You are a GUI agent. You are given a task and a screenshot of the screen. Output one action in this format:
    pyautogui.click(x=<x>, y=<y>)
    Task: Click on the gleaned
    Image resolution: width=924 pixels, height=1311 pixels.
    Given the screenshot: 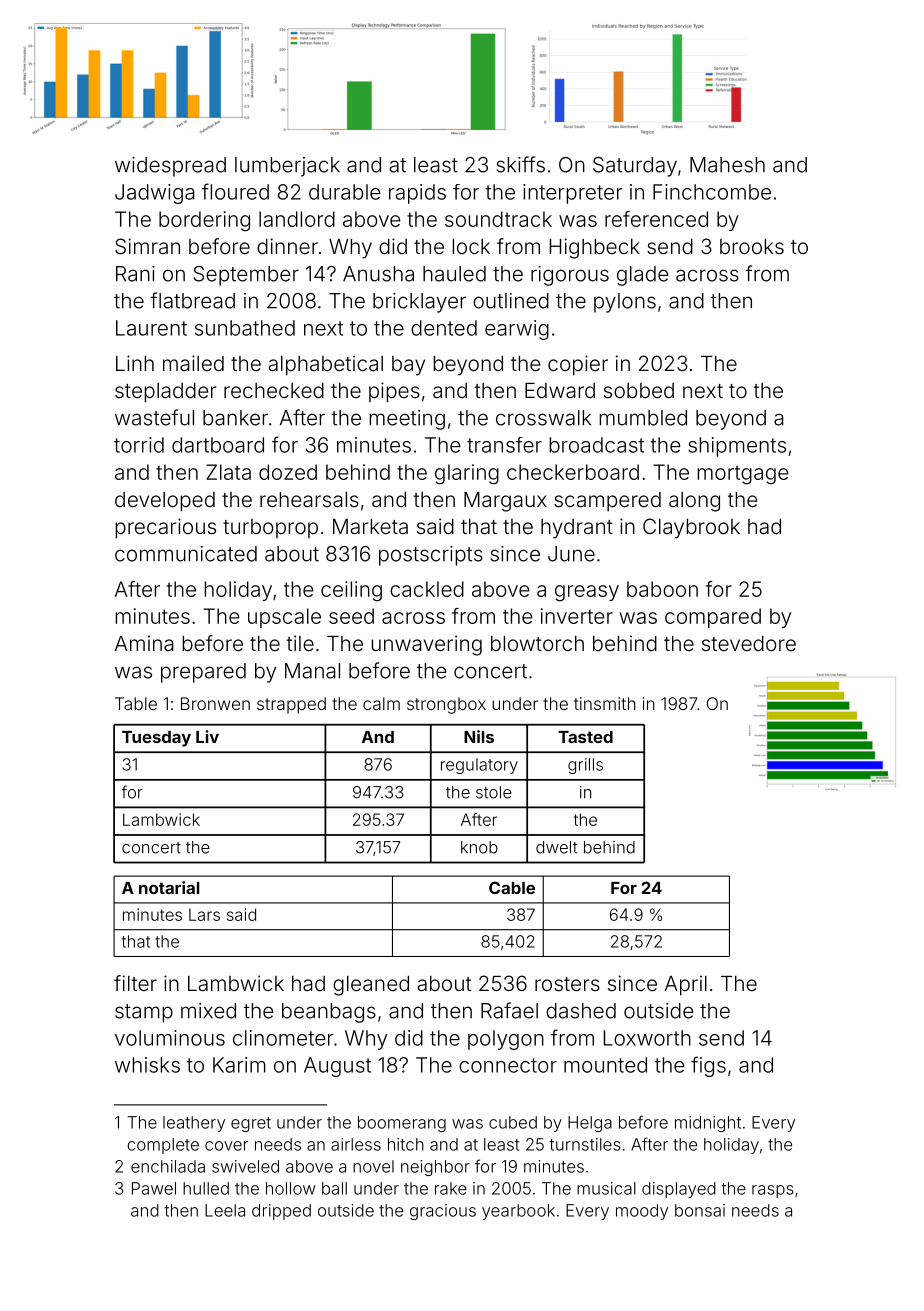 What is the action you would take?
    pyautogui.click(x=371, y=986)
